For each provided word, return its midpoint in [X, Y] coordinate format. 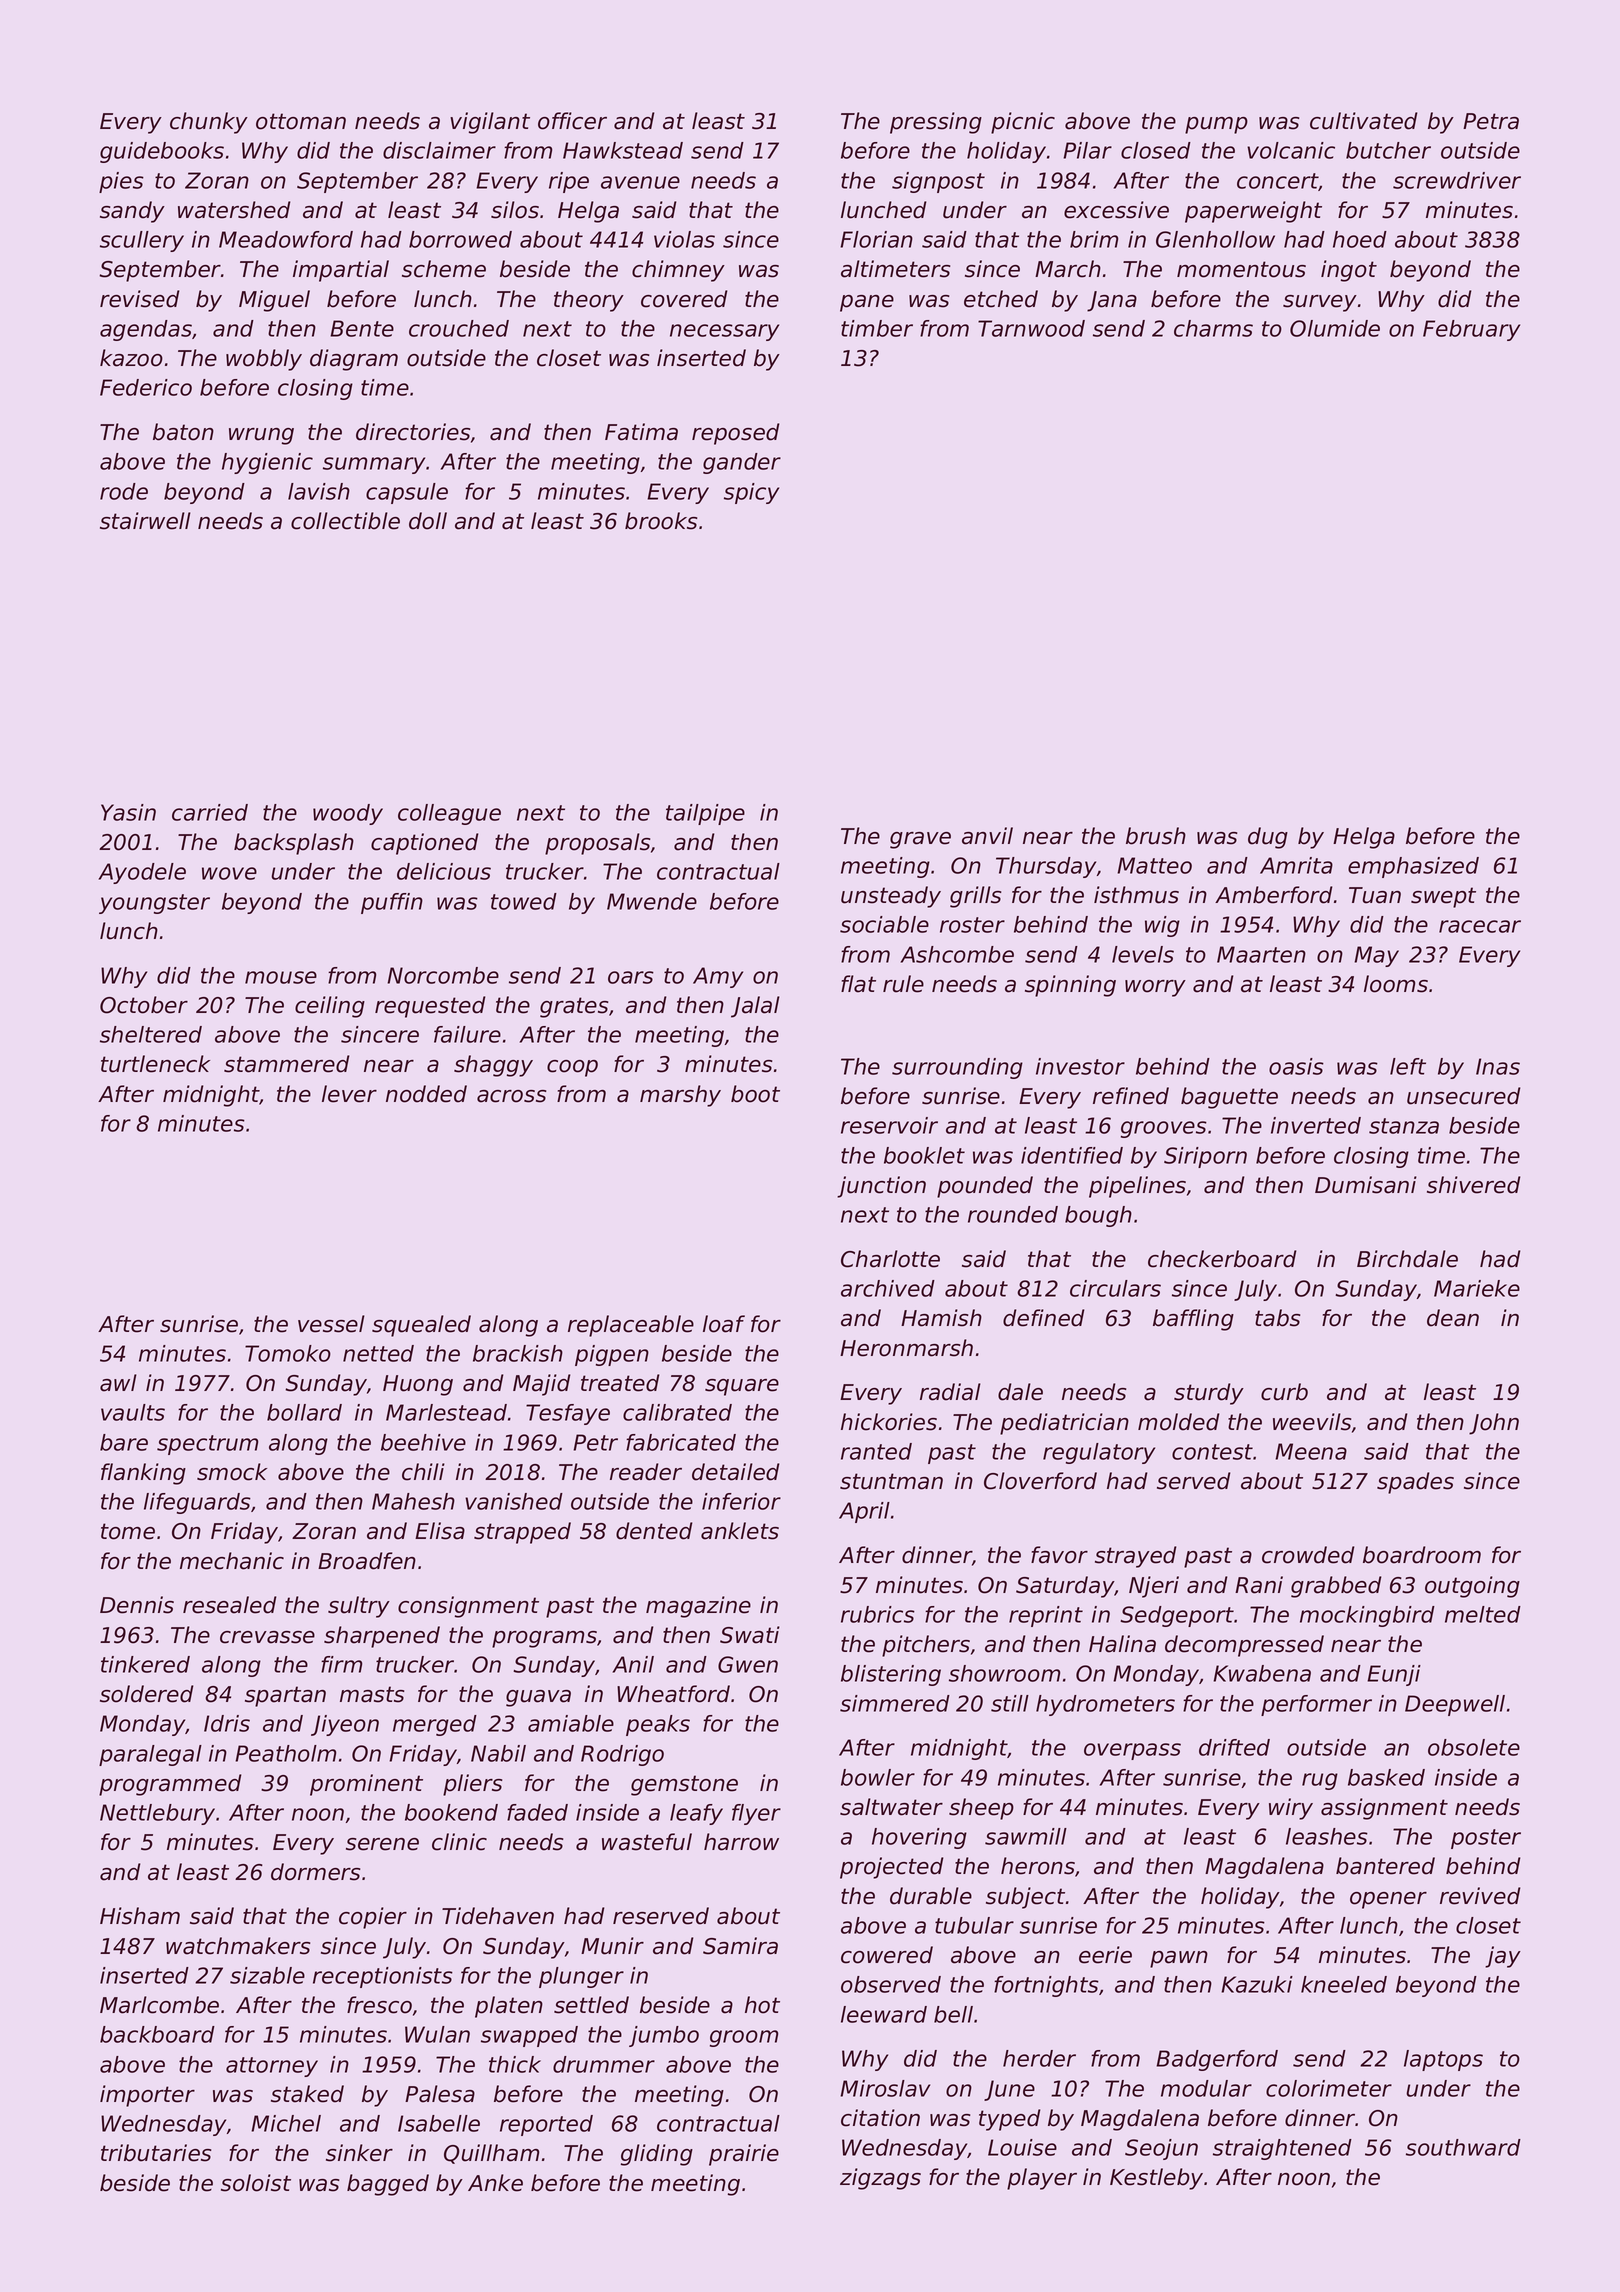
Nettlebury [157, 1814]
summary [374, 465]
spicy [751, 493]
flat [858, 984]
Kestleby [1156, 2179]
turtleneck [155, 1064]
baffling [1193, 1320]
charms [1213, 328]
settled [591, 2005]
